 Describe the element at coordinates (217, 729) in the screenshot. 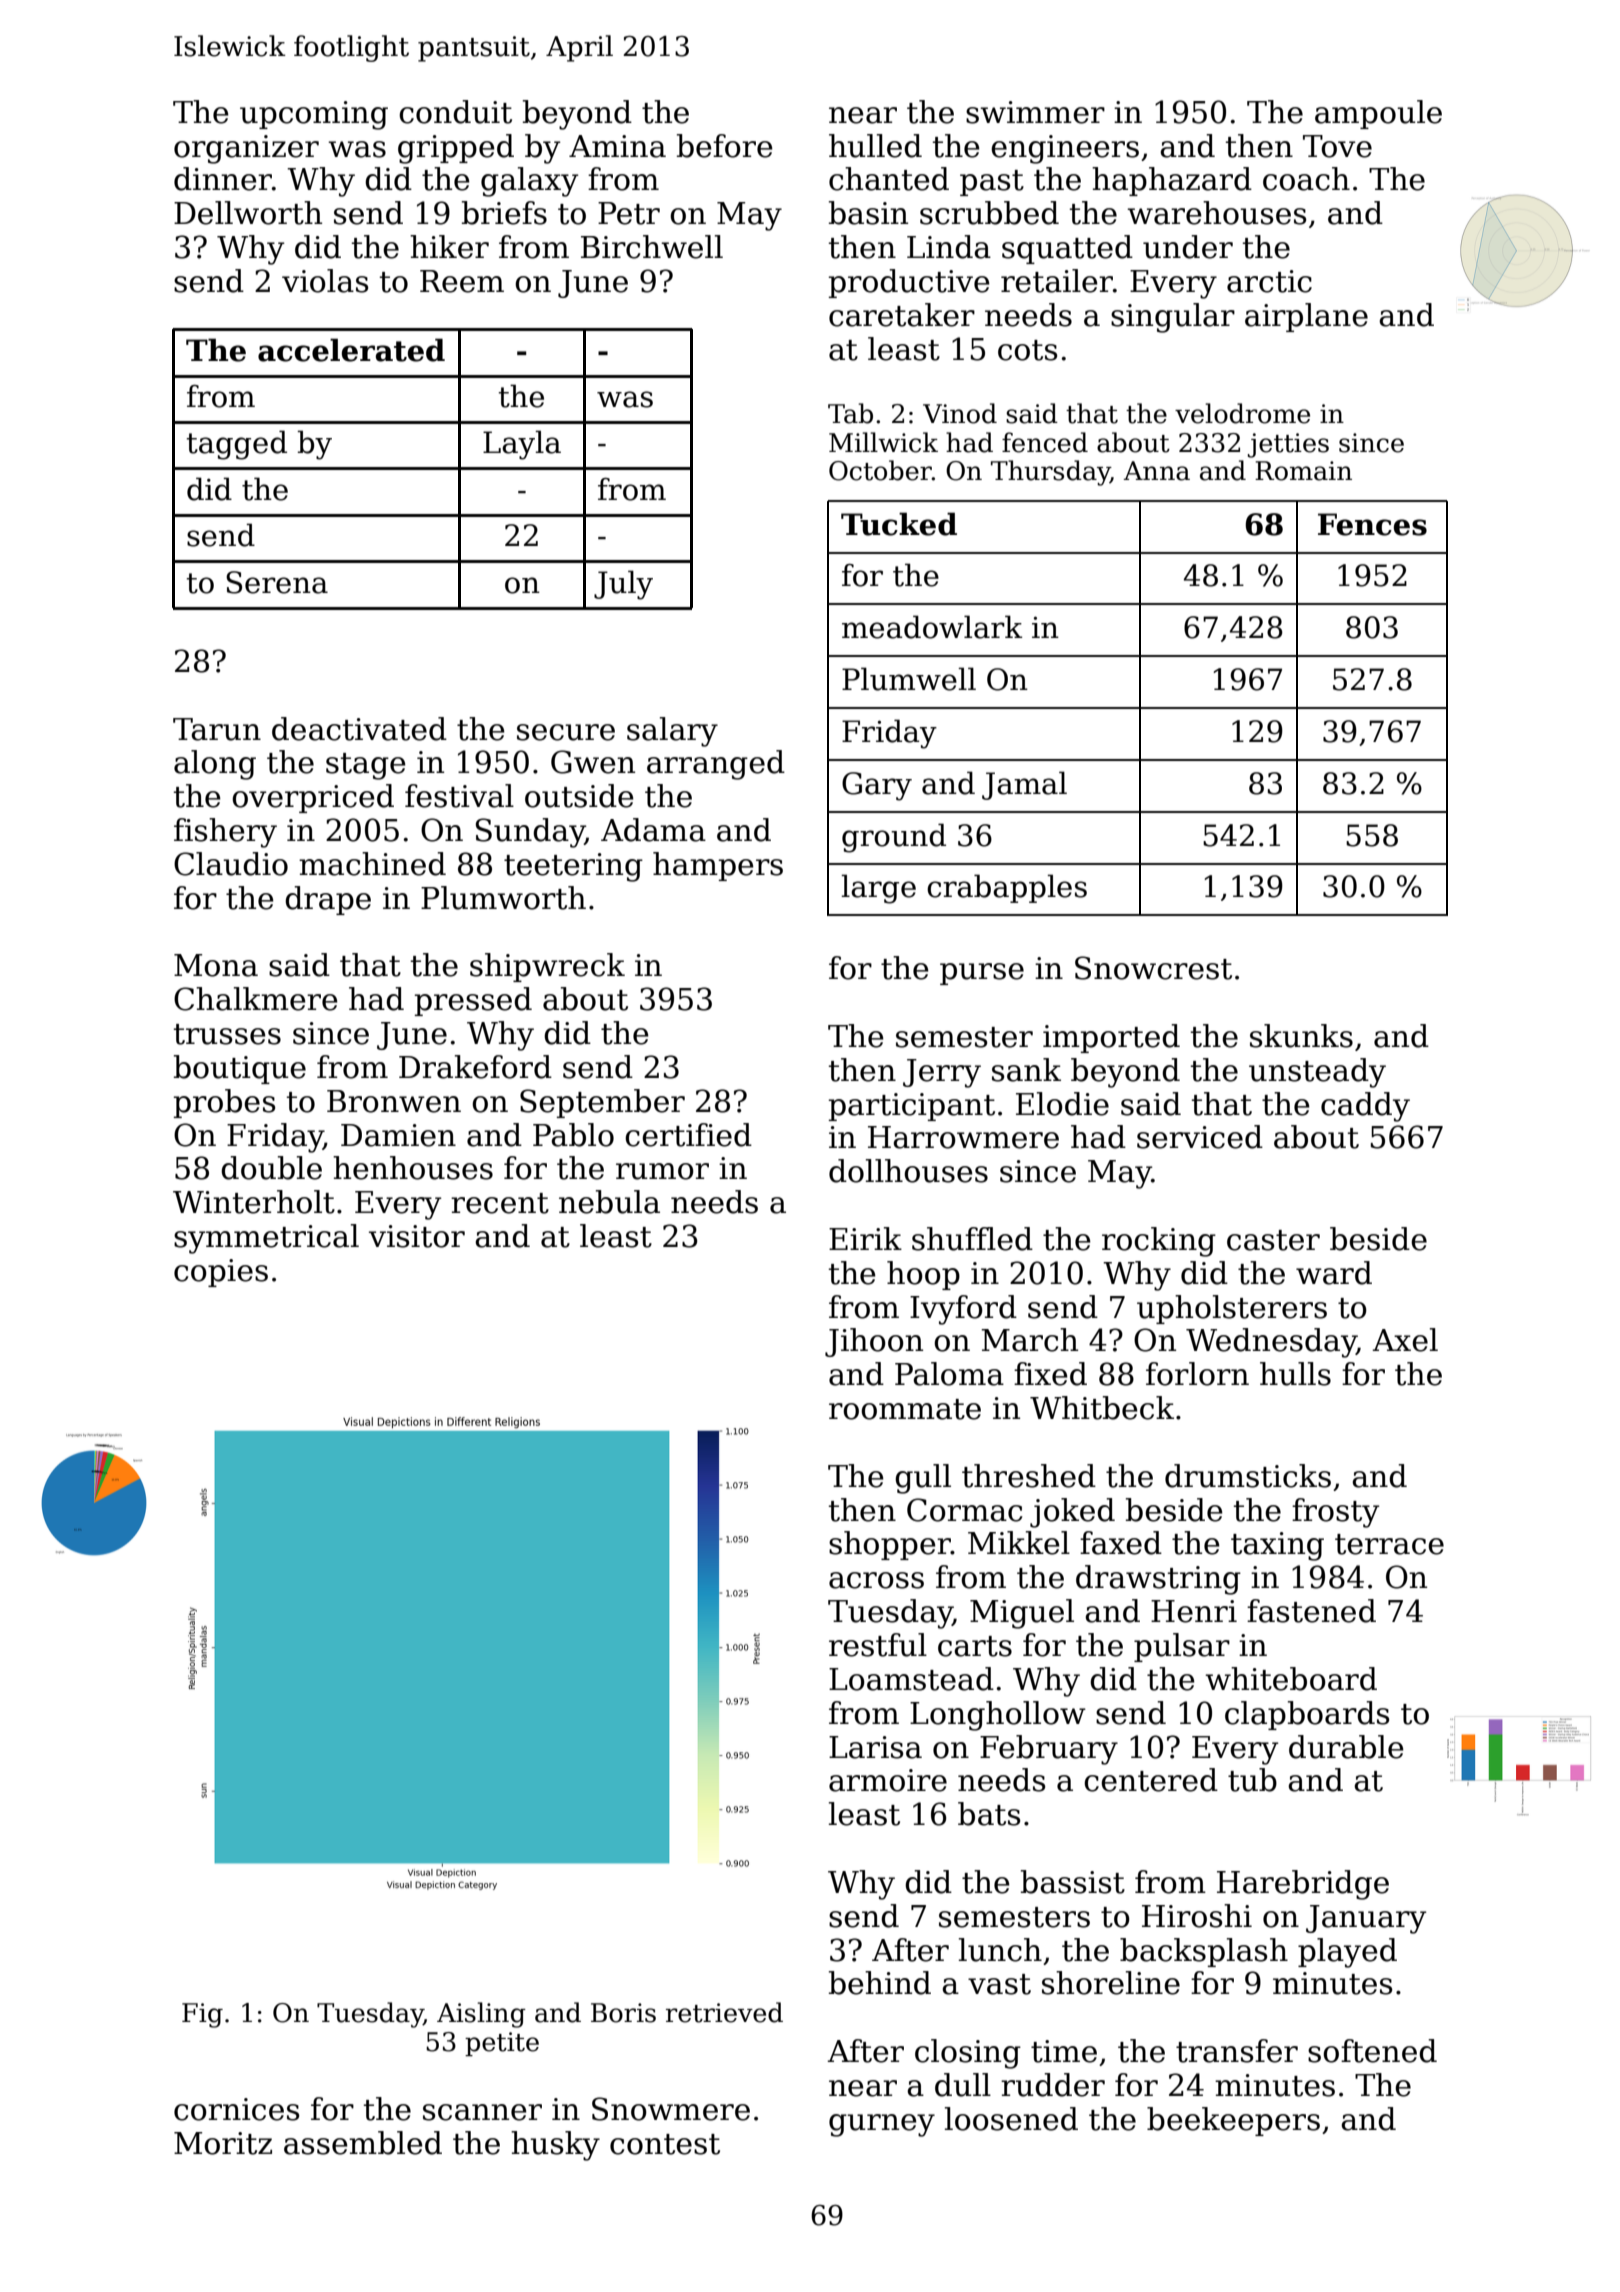

I see `Tarun` at that location.
